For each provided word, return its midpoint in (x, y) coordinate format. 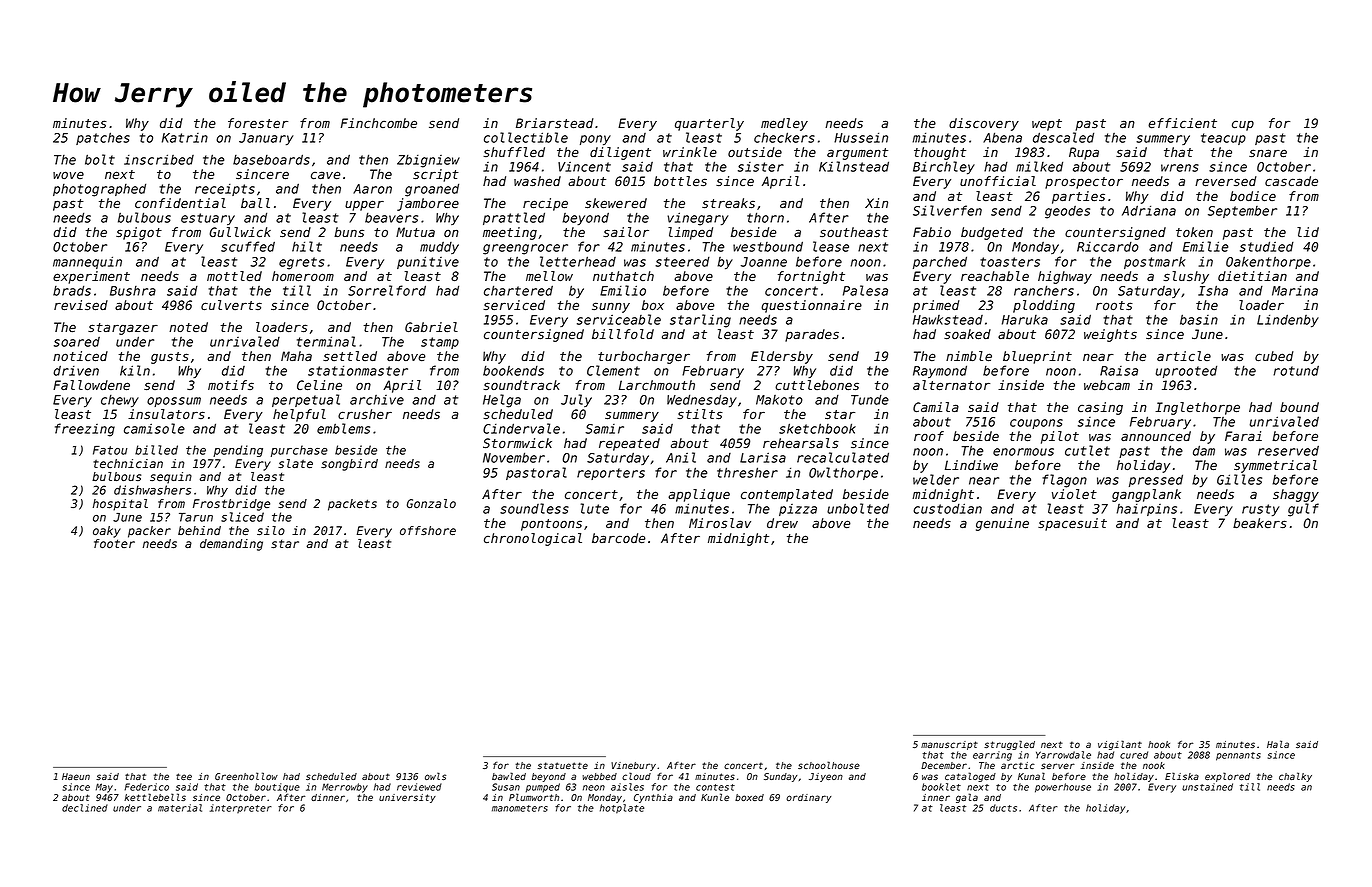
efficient (1182, 123)
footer (114, 543)
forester (258, 123)
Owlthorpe (843, 473)
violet (1074, 494)
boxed (749, 797)
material (180, 808)
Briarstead (555, 123)
